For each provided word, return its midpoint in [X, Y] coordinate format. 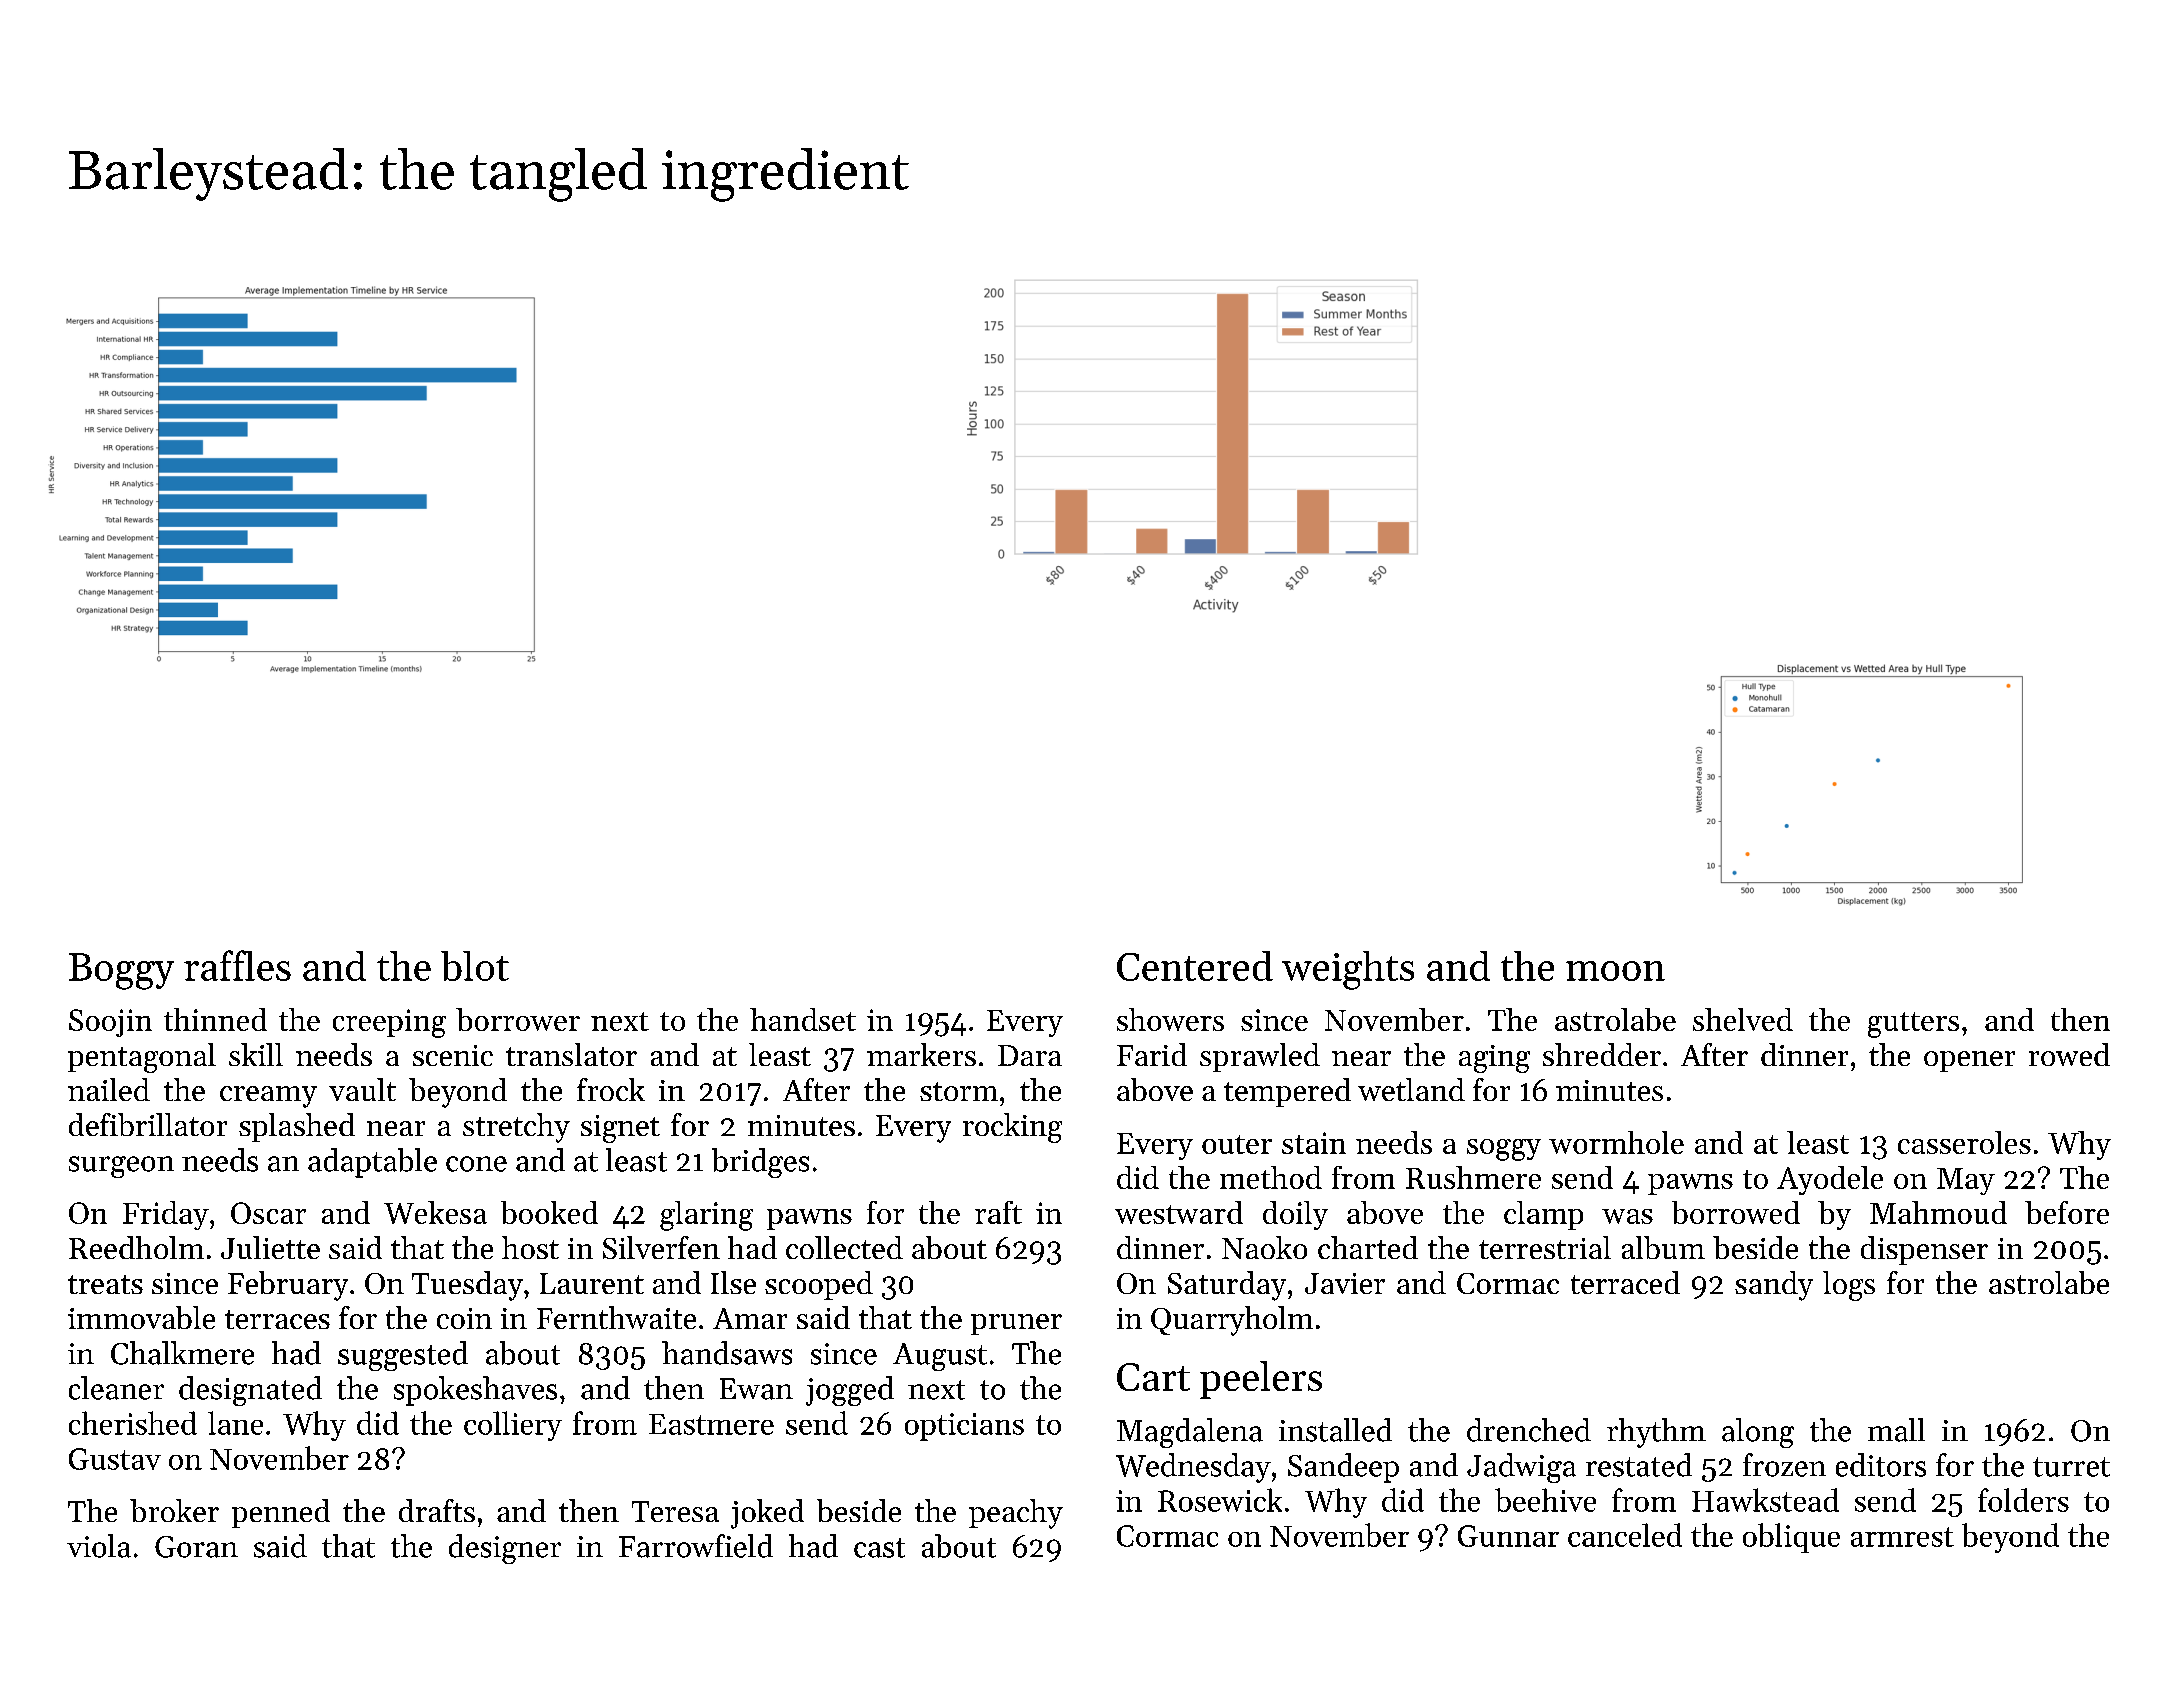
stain [1314, 1143]
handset [803, 1019]
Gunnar [1508, 1536]
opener [1969, 1061]
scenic [453, 1055]
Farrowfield [696, 1546]
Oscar [268, 1213]
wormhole [1616, 1142]
